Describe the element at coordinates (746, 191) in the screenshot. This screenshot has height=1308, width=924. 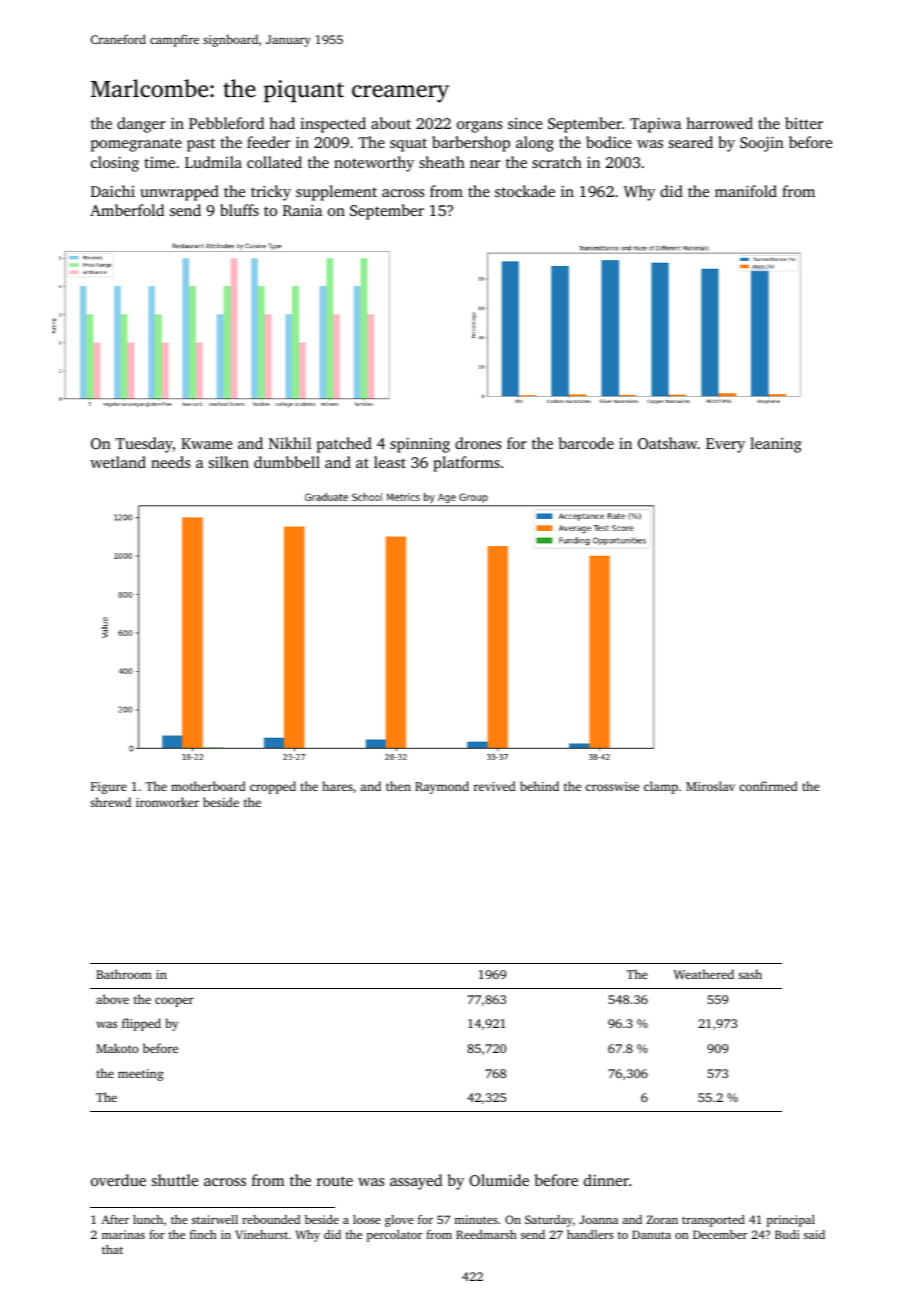
I see `manifold` at that location.
